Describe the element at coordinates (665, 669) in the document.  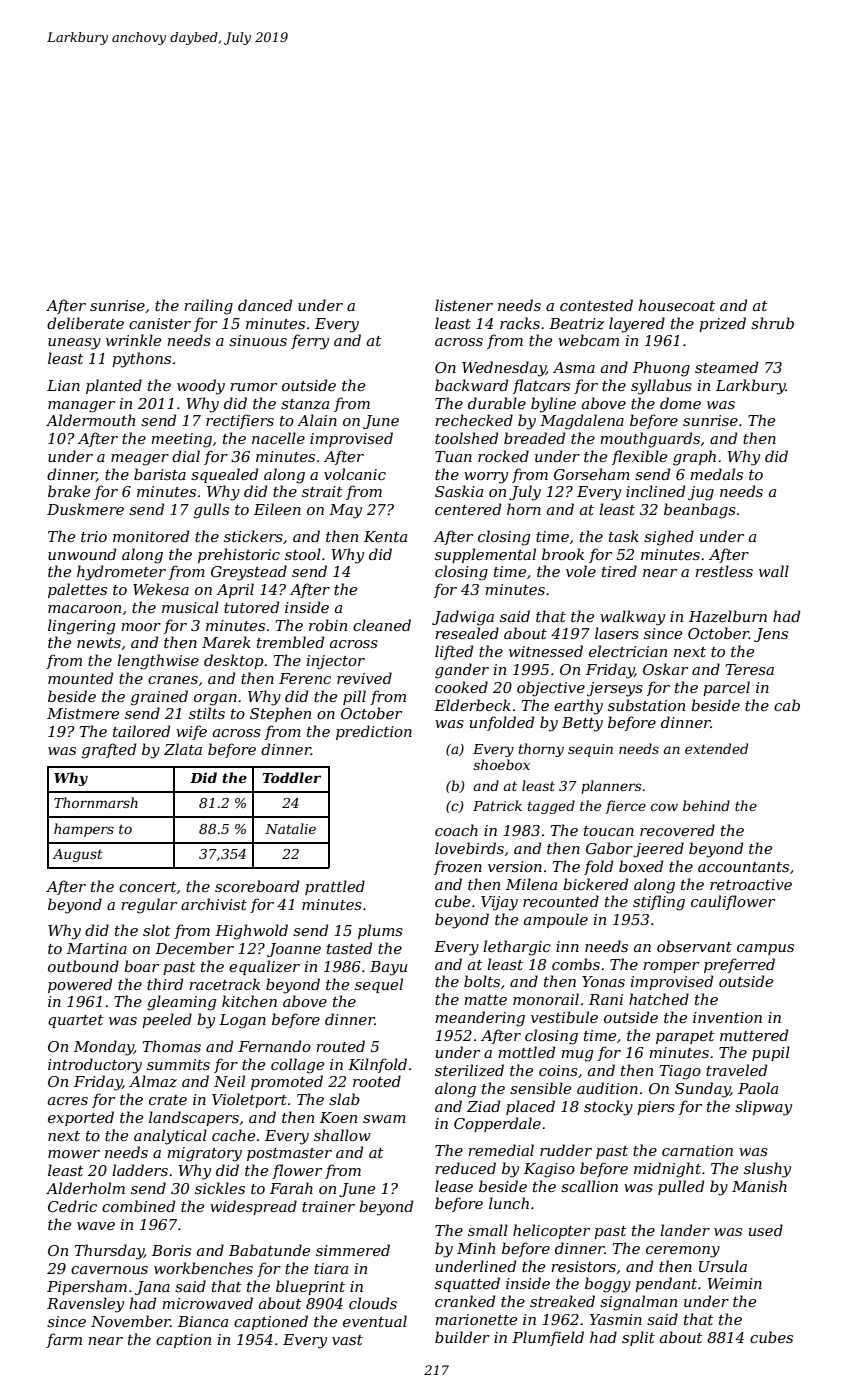
I see `Oskar` at that location.
